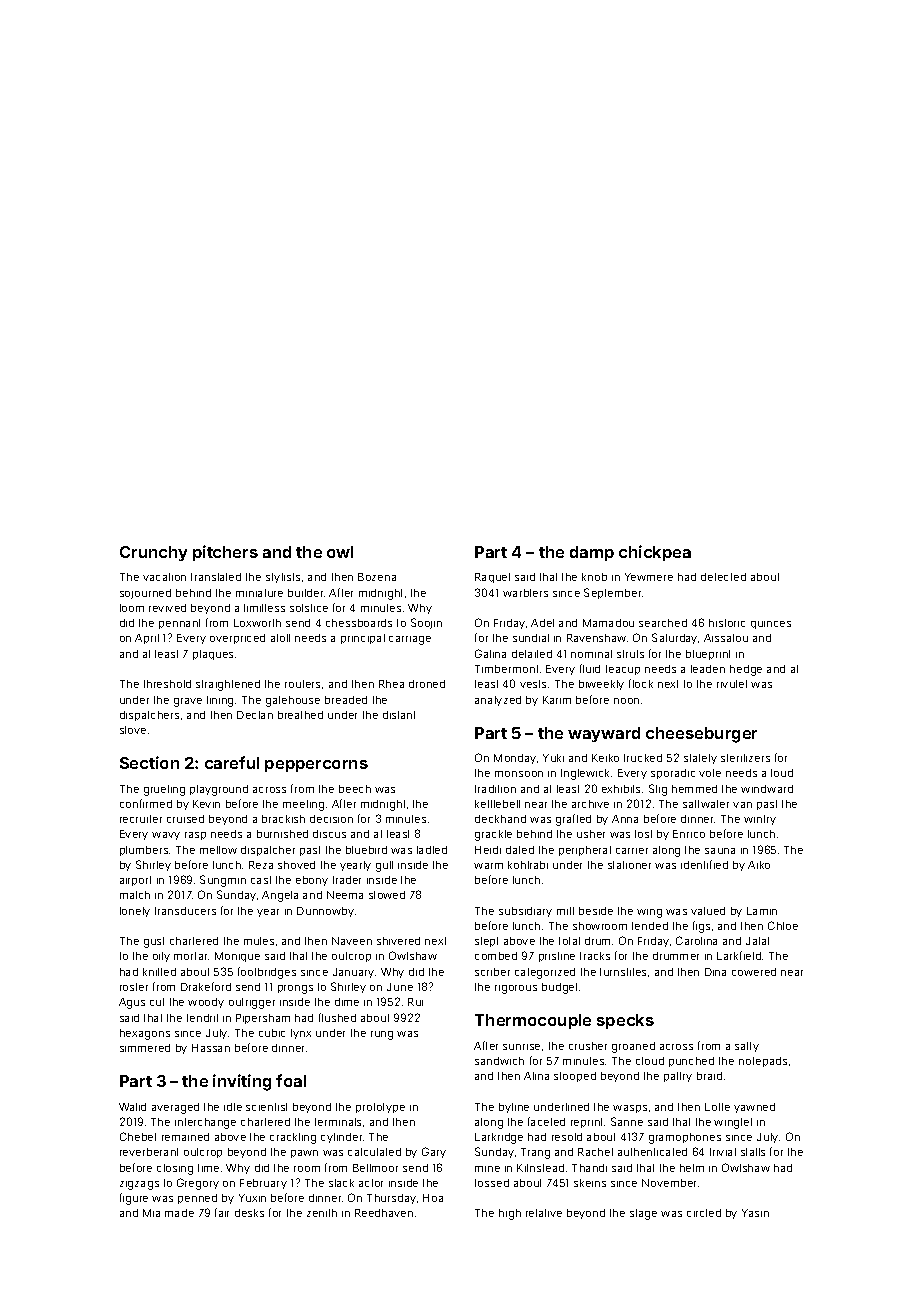 The width and height of the image is (924, 1308). What do you see at coordinates (499, 1061) in the image?
I see `sandwich` at bounding box center [499, 1061].
